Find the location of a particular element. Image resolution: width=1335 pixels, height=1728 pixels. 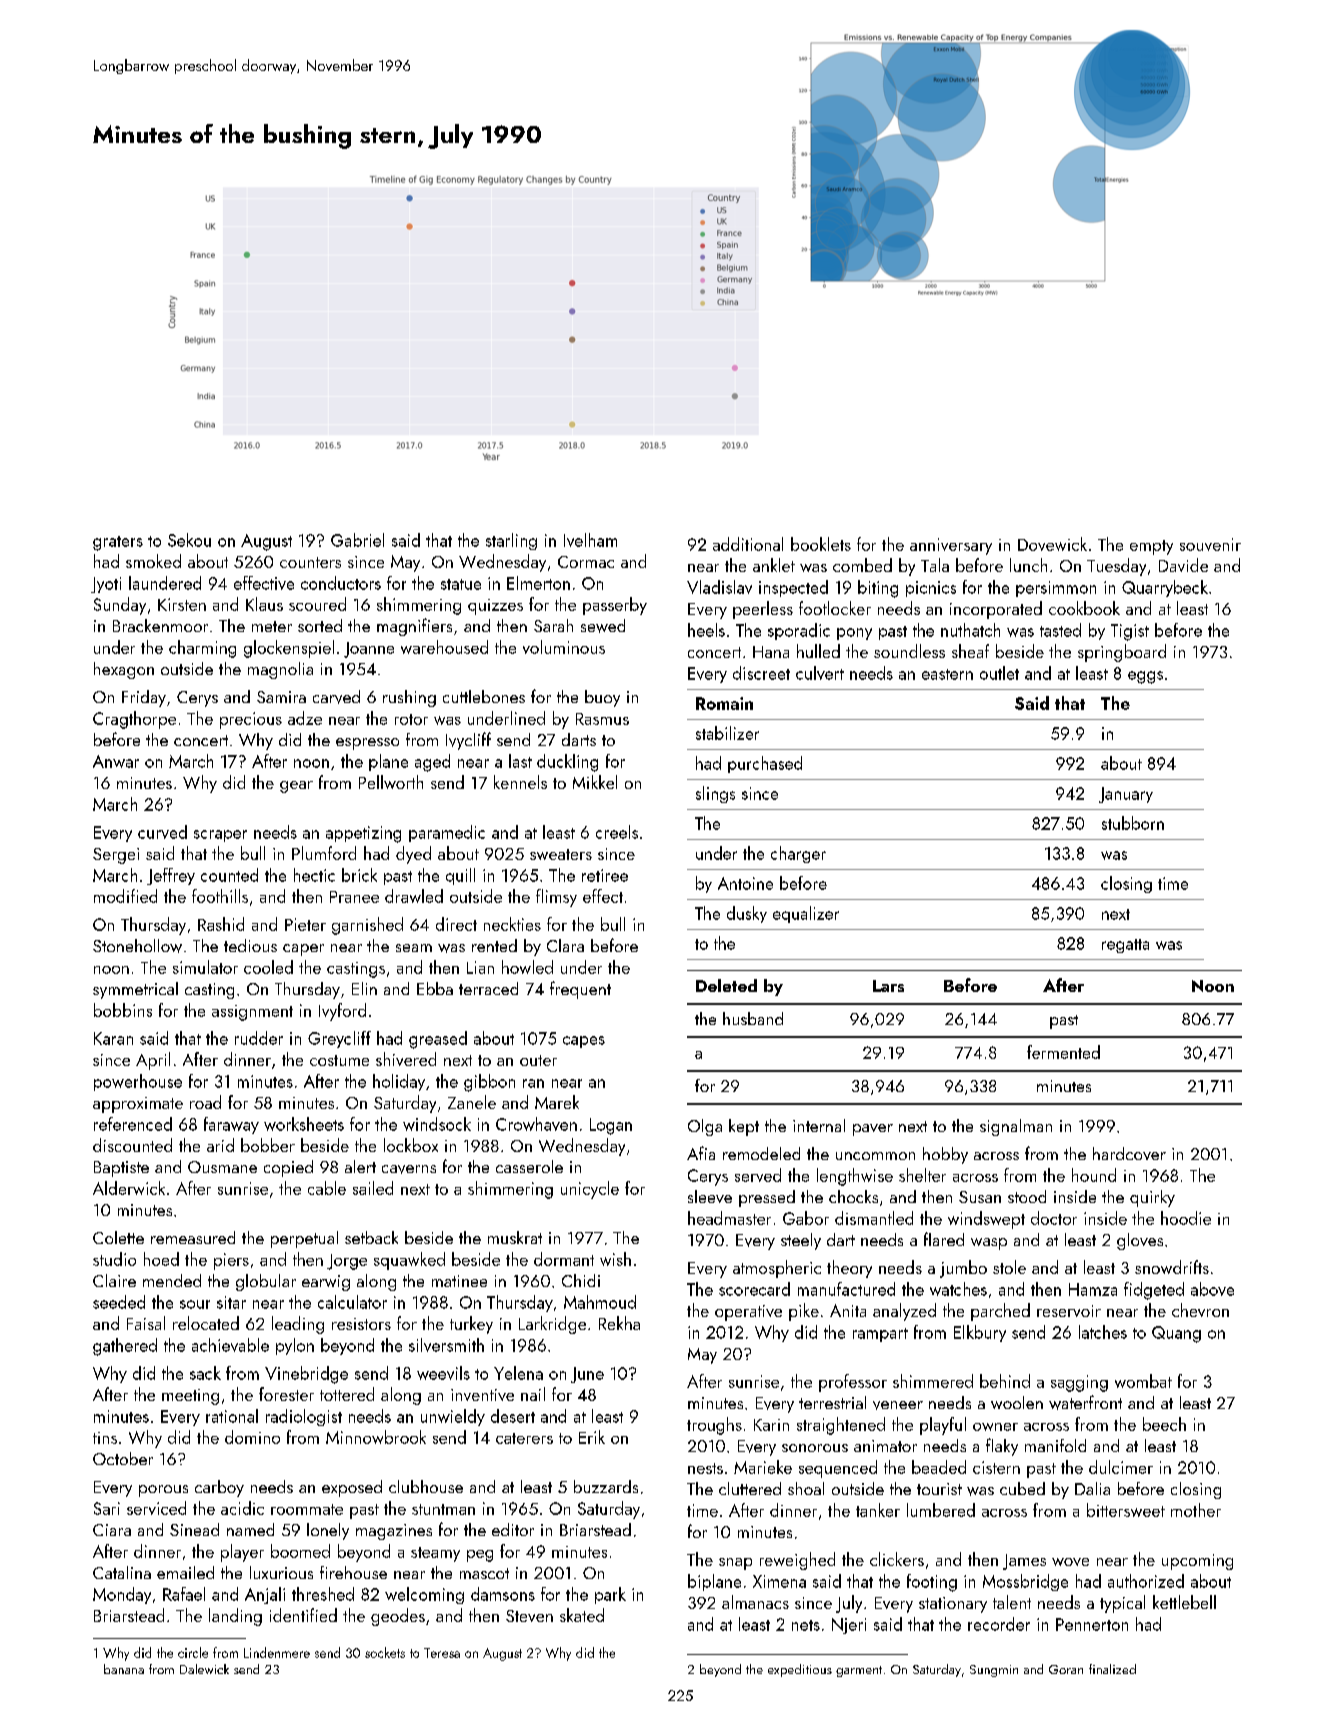

Ivelham is located at coordinates (590, 540).
